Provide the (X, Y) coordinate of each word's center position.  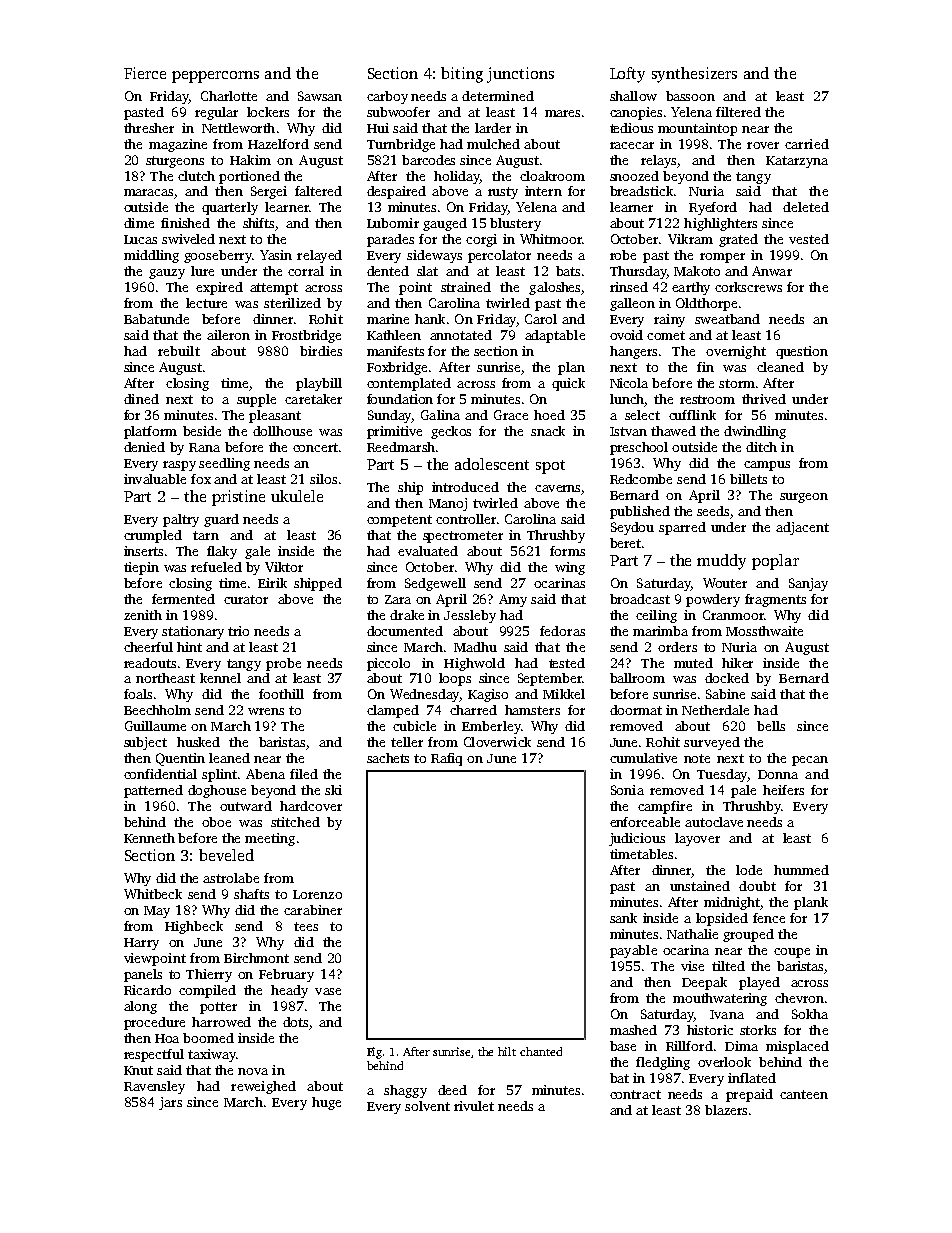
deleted (806, 207)
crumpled (153, 536)
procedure (154, 1023)
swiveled (188, 239)
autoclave (714, 822)
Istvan (628, 431)
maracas (148, 192)
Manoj (448, 504)
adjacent (802, 528)
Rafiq (446, 759)
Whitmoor (551, 239)
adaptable (555, 336)
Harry (141, 944)
